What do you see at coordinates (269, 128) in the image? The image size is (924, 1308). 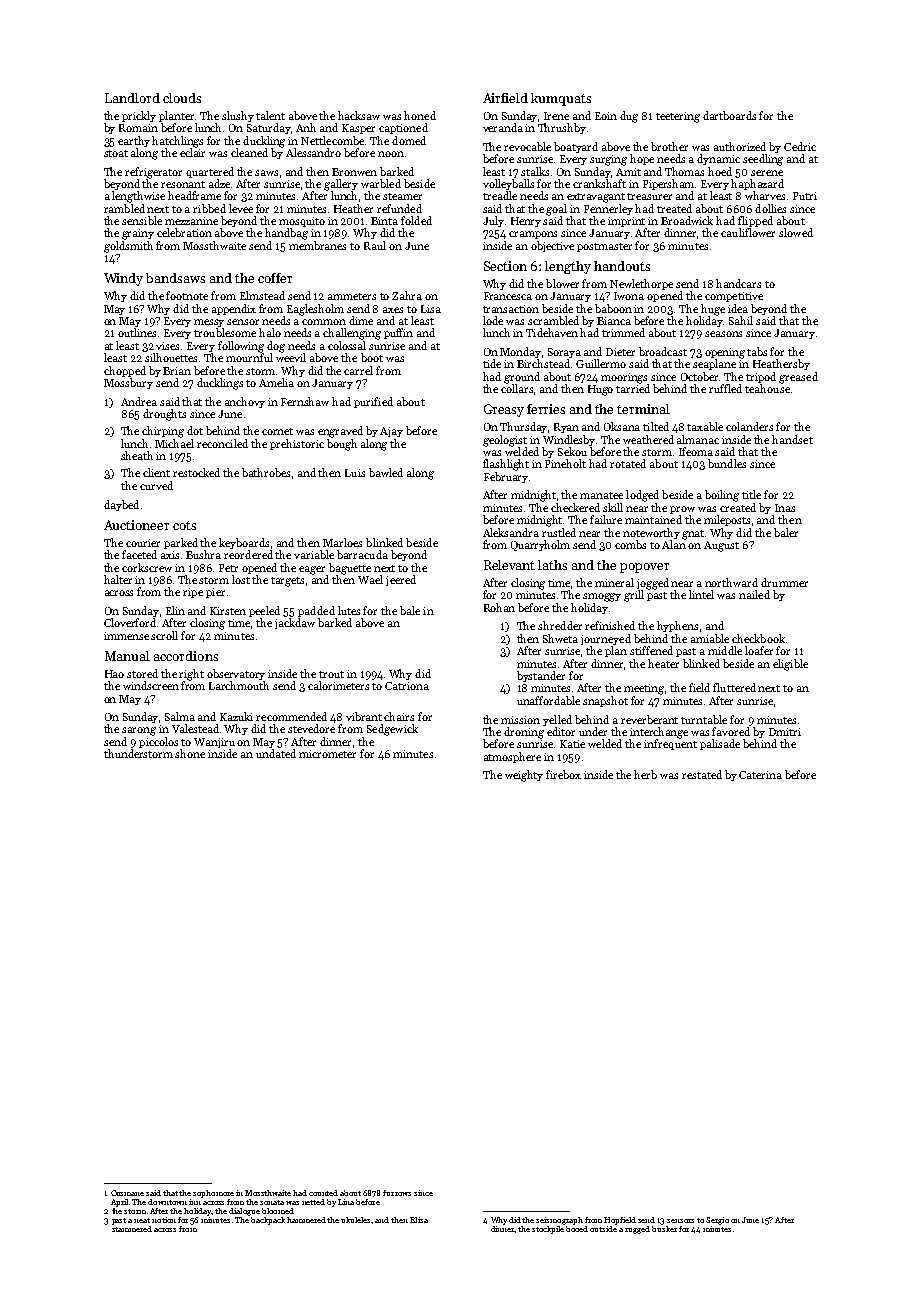 I see `Saturday` at bounding box center [269, 128].
